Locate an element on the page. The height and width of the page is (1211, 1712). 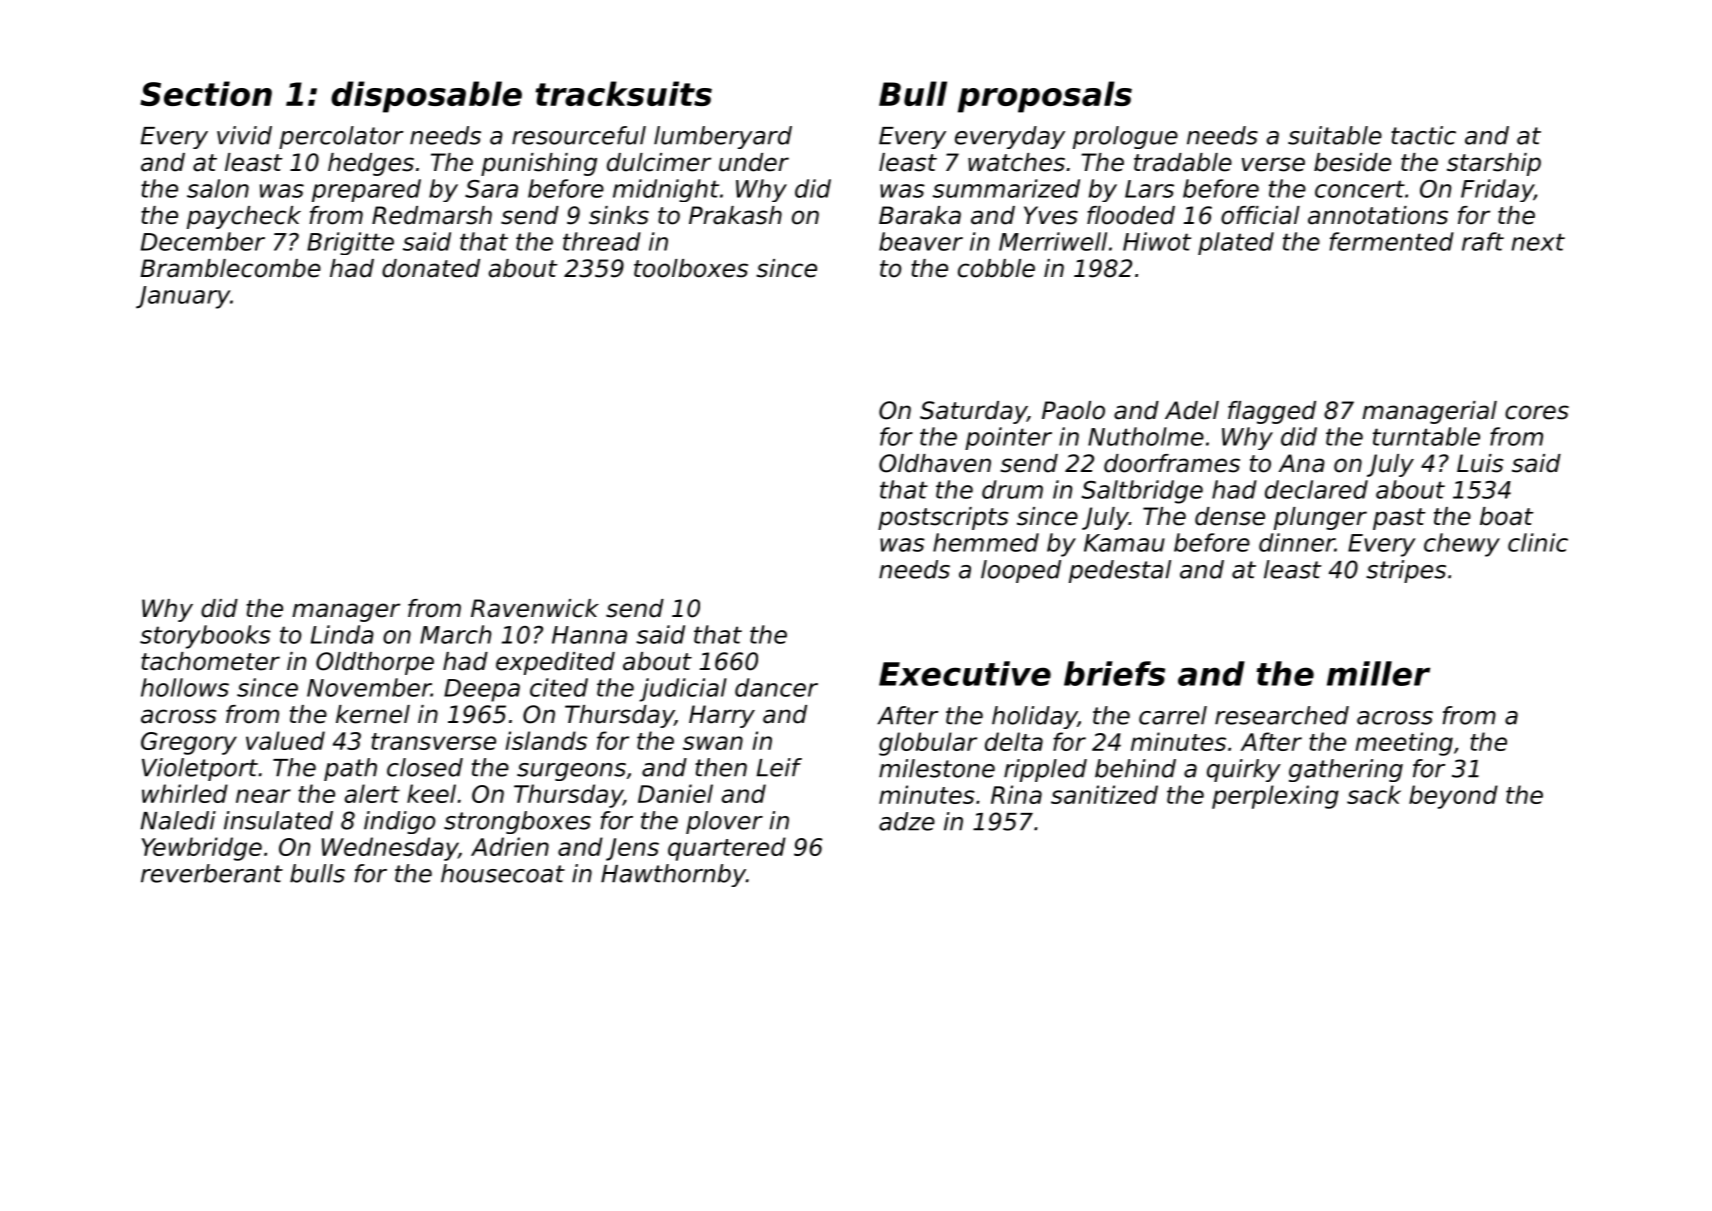
Luis is located at coordinates (1480, 463).
